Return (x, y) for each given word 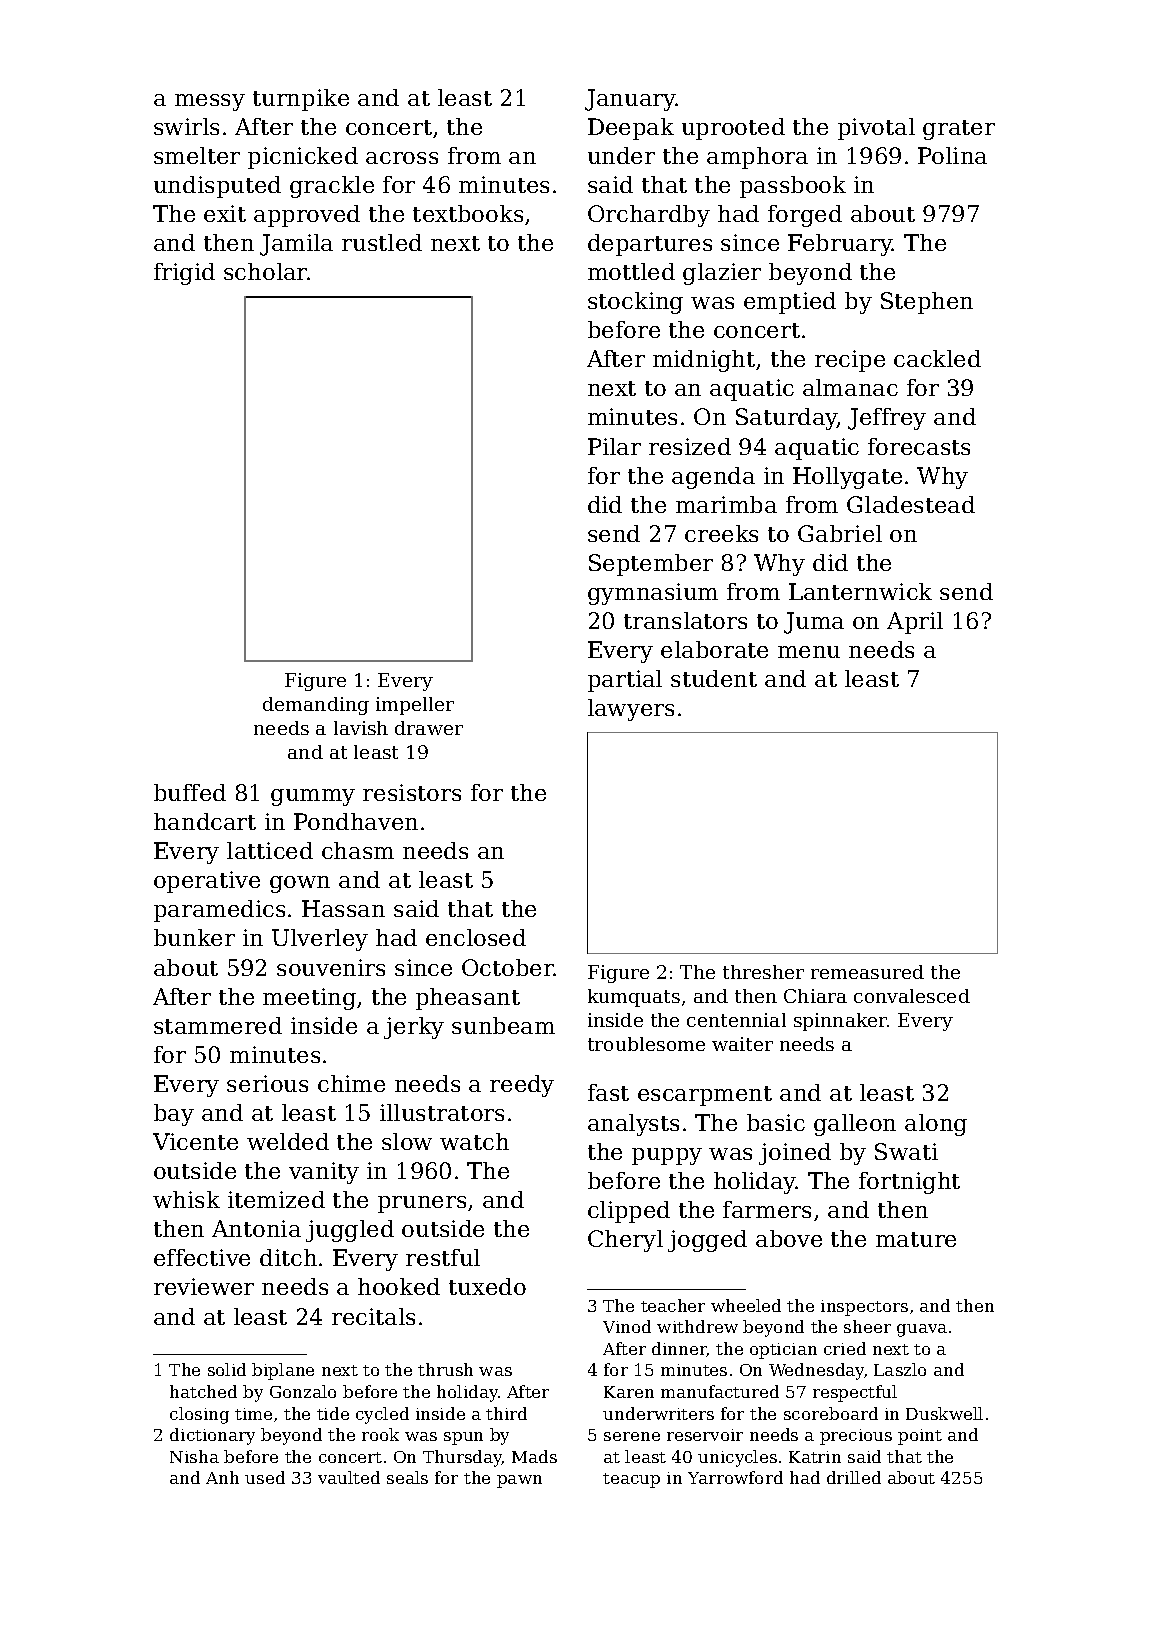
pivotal (876, 129)
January (630, 100)
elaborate (714, 649)
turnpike (301, 100)
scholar (266, 271)
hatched (203, 1391)
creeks (721, 533)
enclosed (476, 937)
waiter (742, 1044)
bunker (194, 937)
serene (632, 1436)
